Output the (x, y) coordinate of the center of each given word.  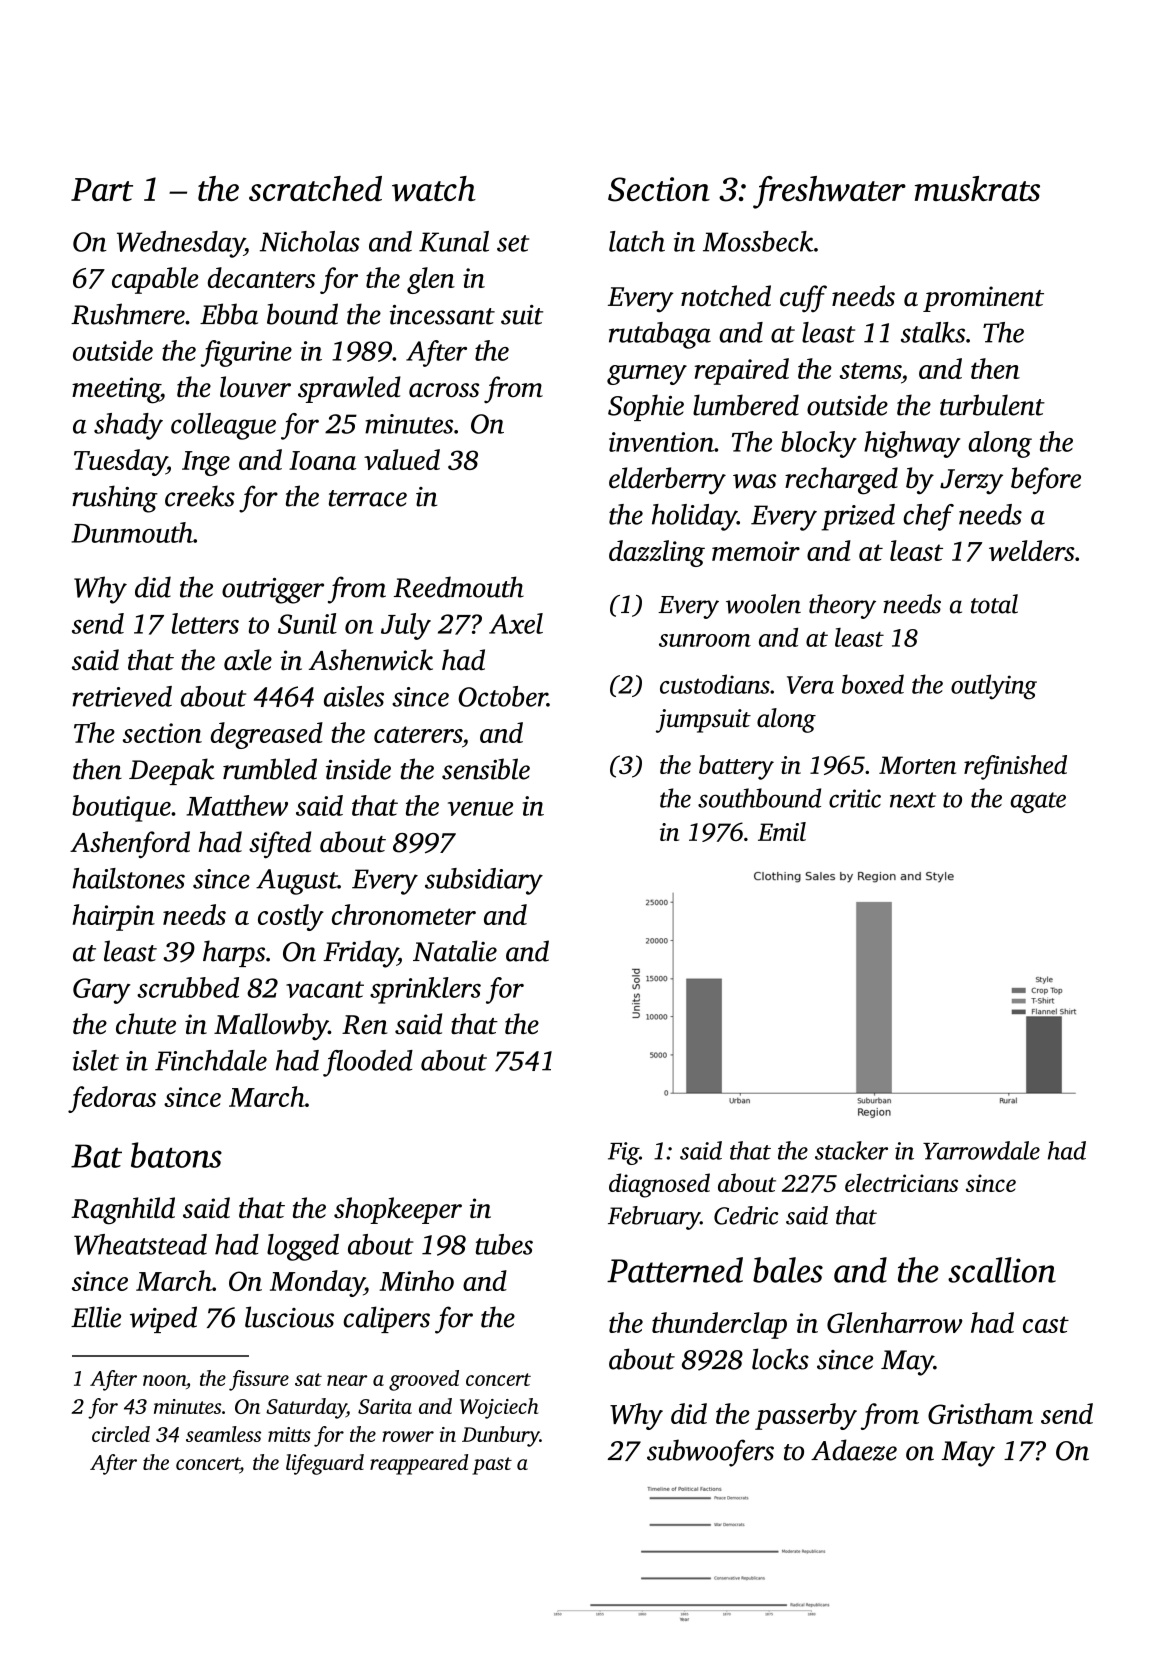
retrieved (122, 696)
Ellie (96, 1317)
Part (102, 189)
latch (637, 241)
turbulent (992, 405)
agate (1038, 802)
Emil (782, 831)
